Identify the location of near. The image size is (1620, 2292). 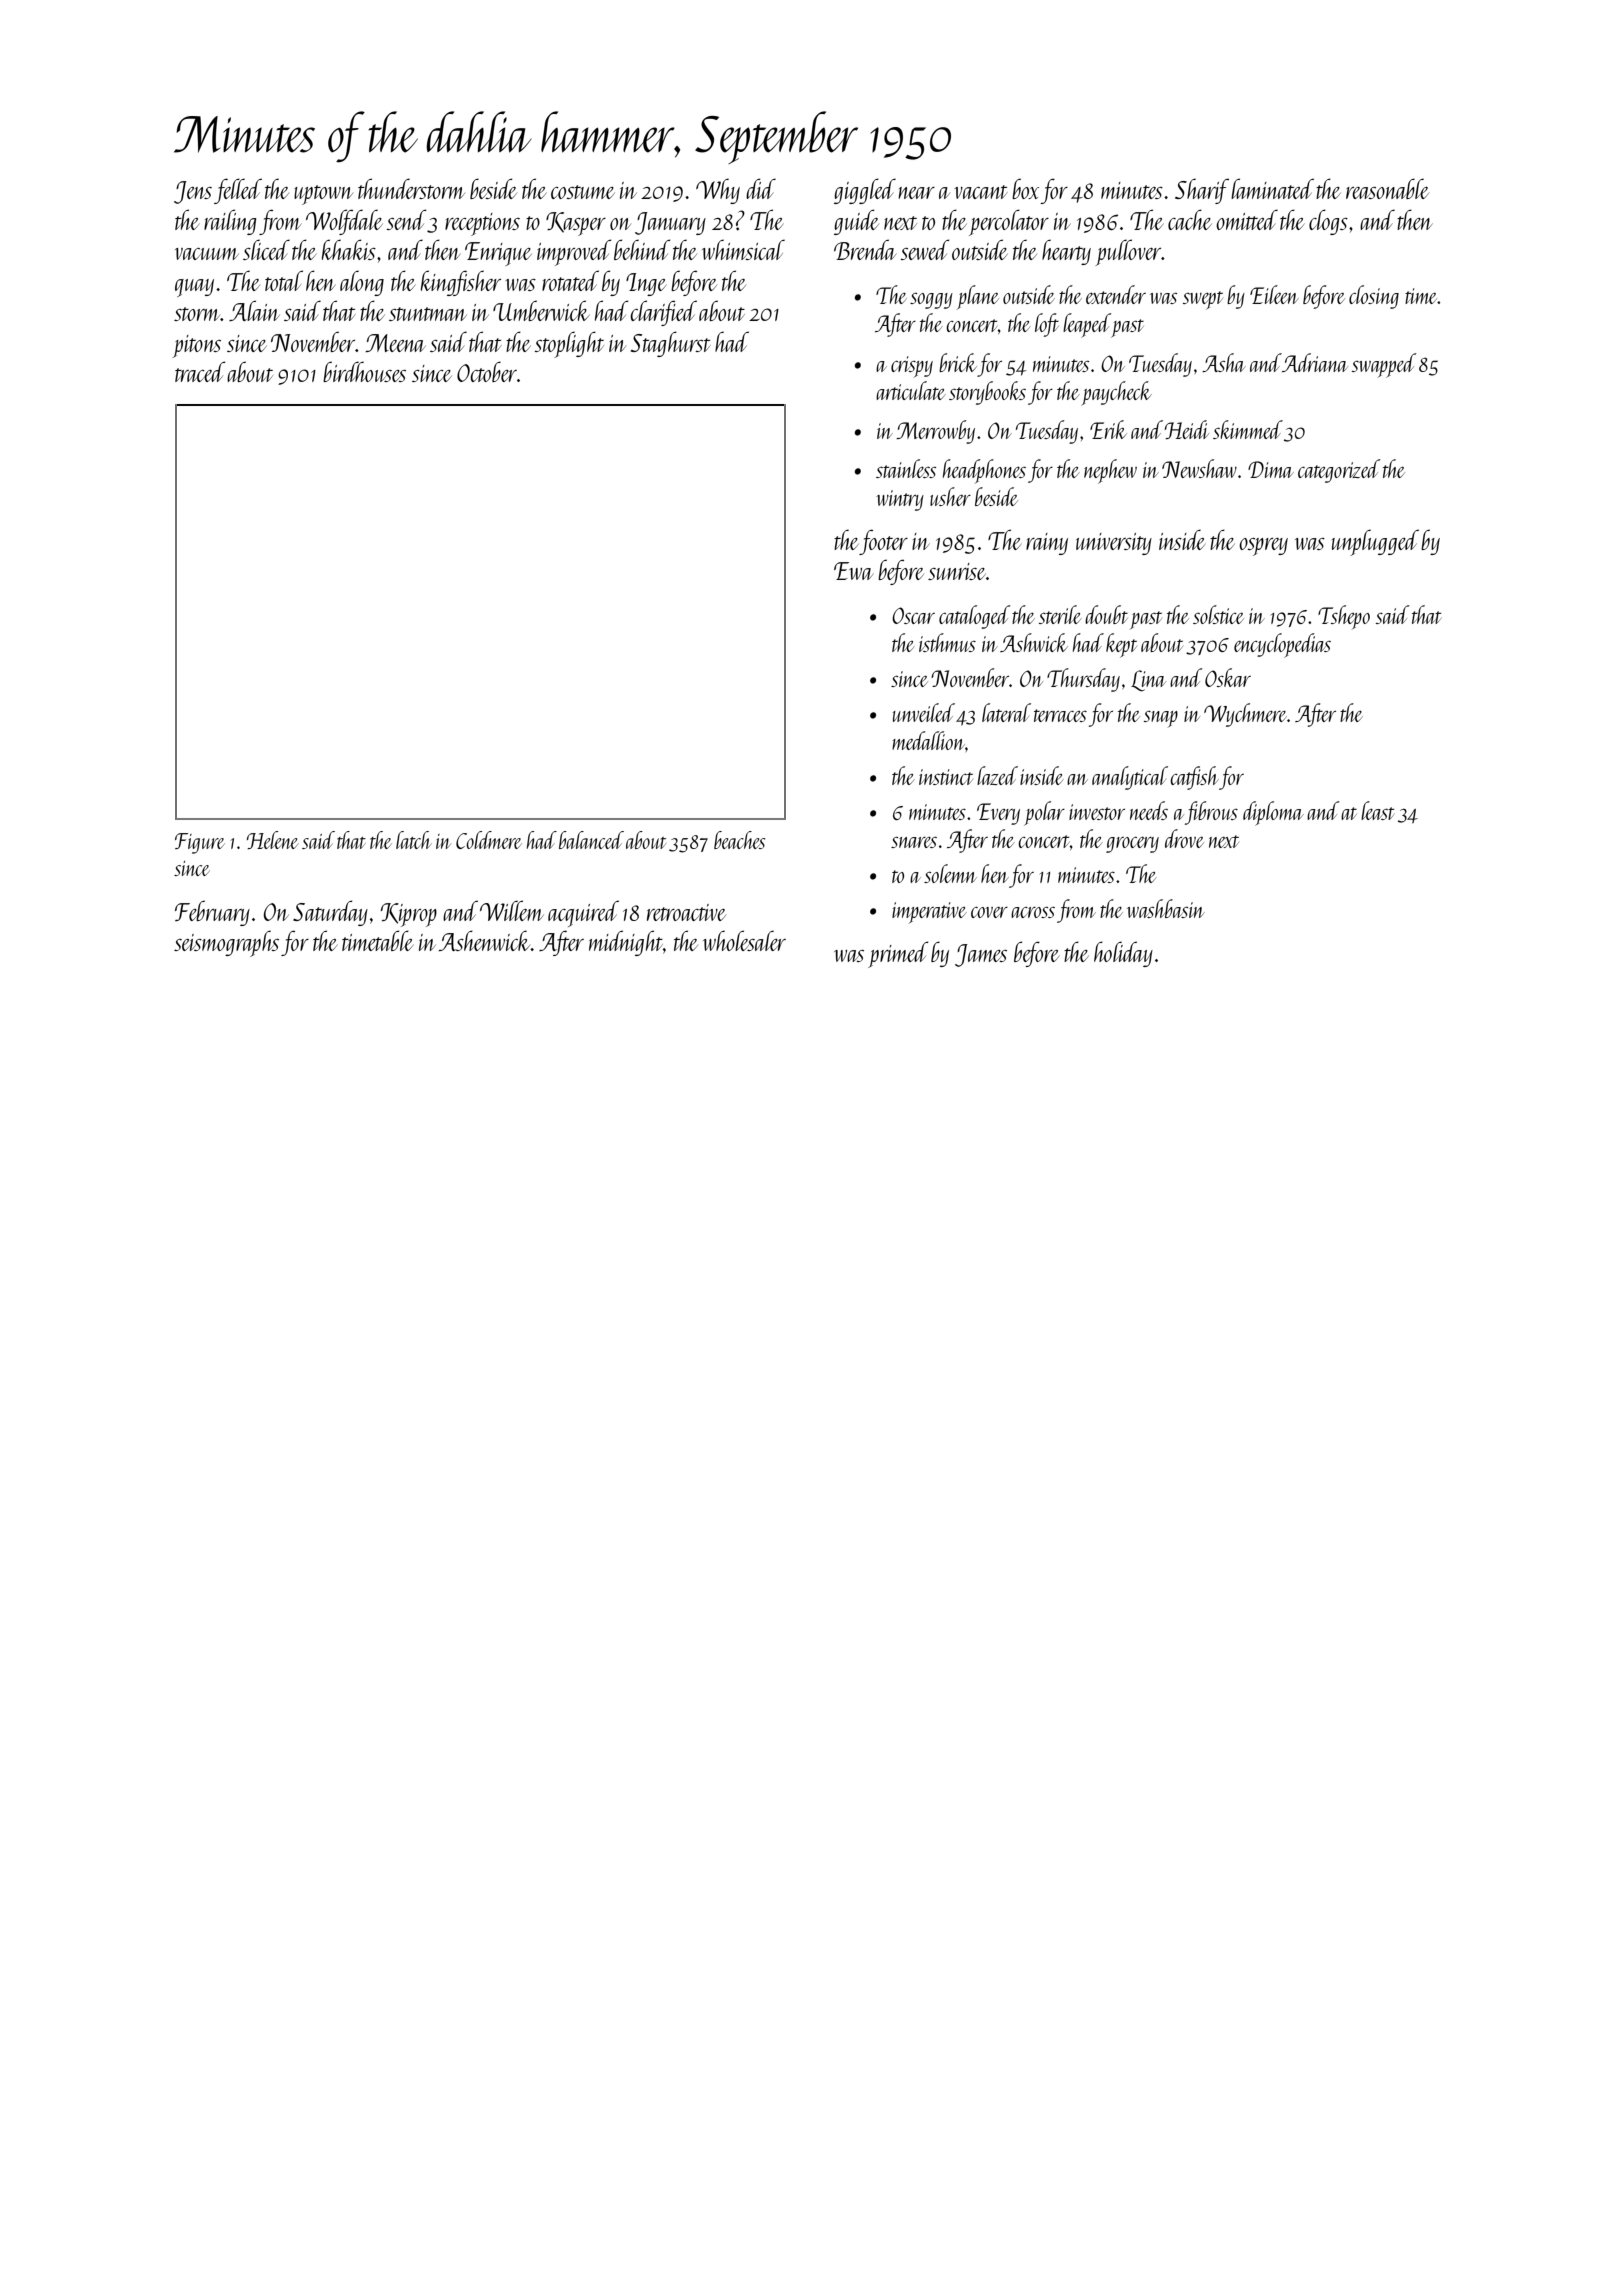
(916, 193).
